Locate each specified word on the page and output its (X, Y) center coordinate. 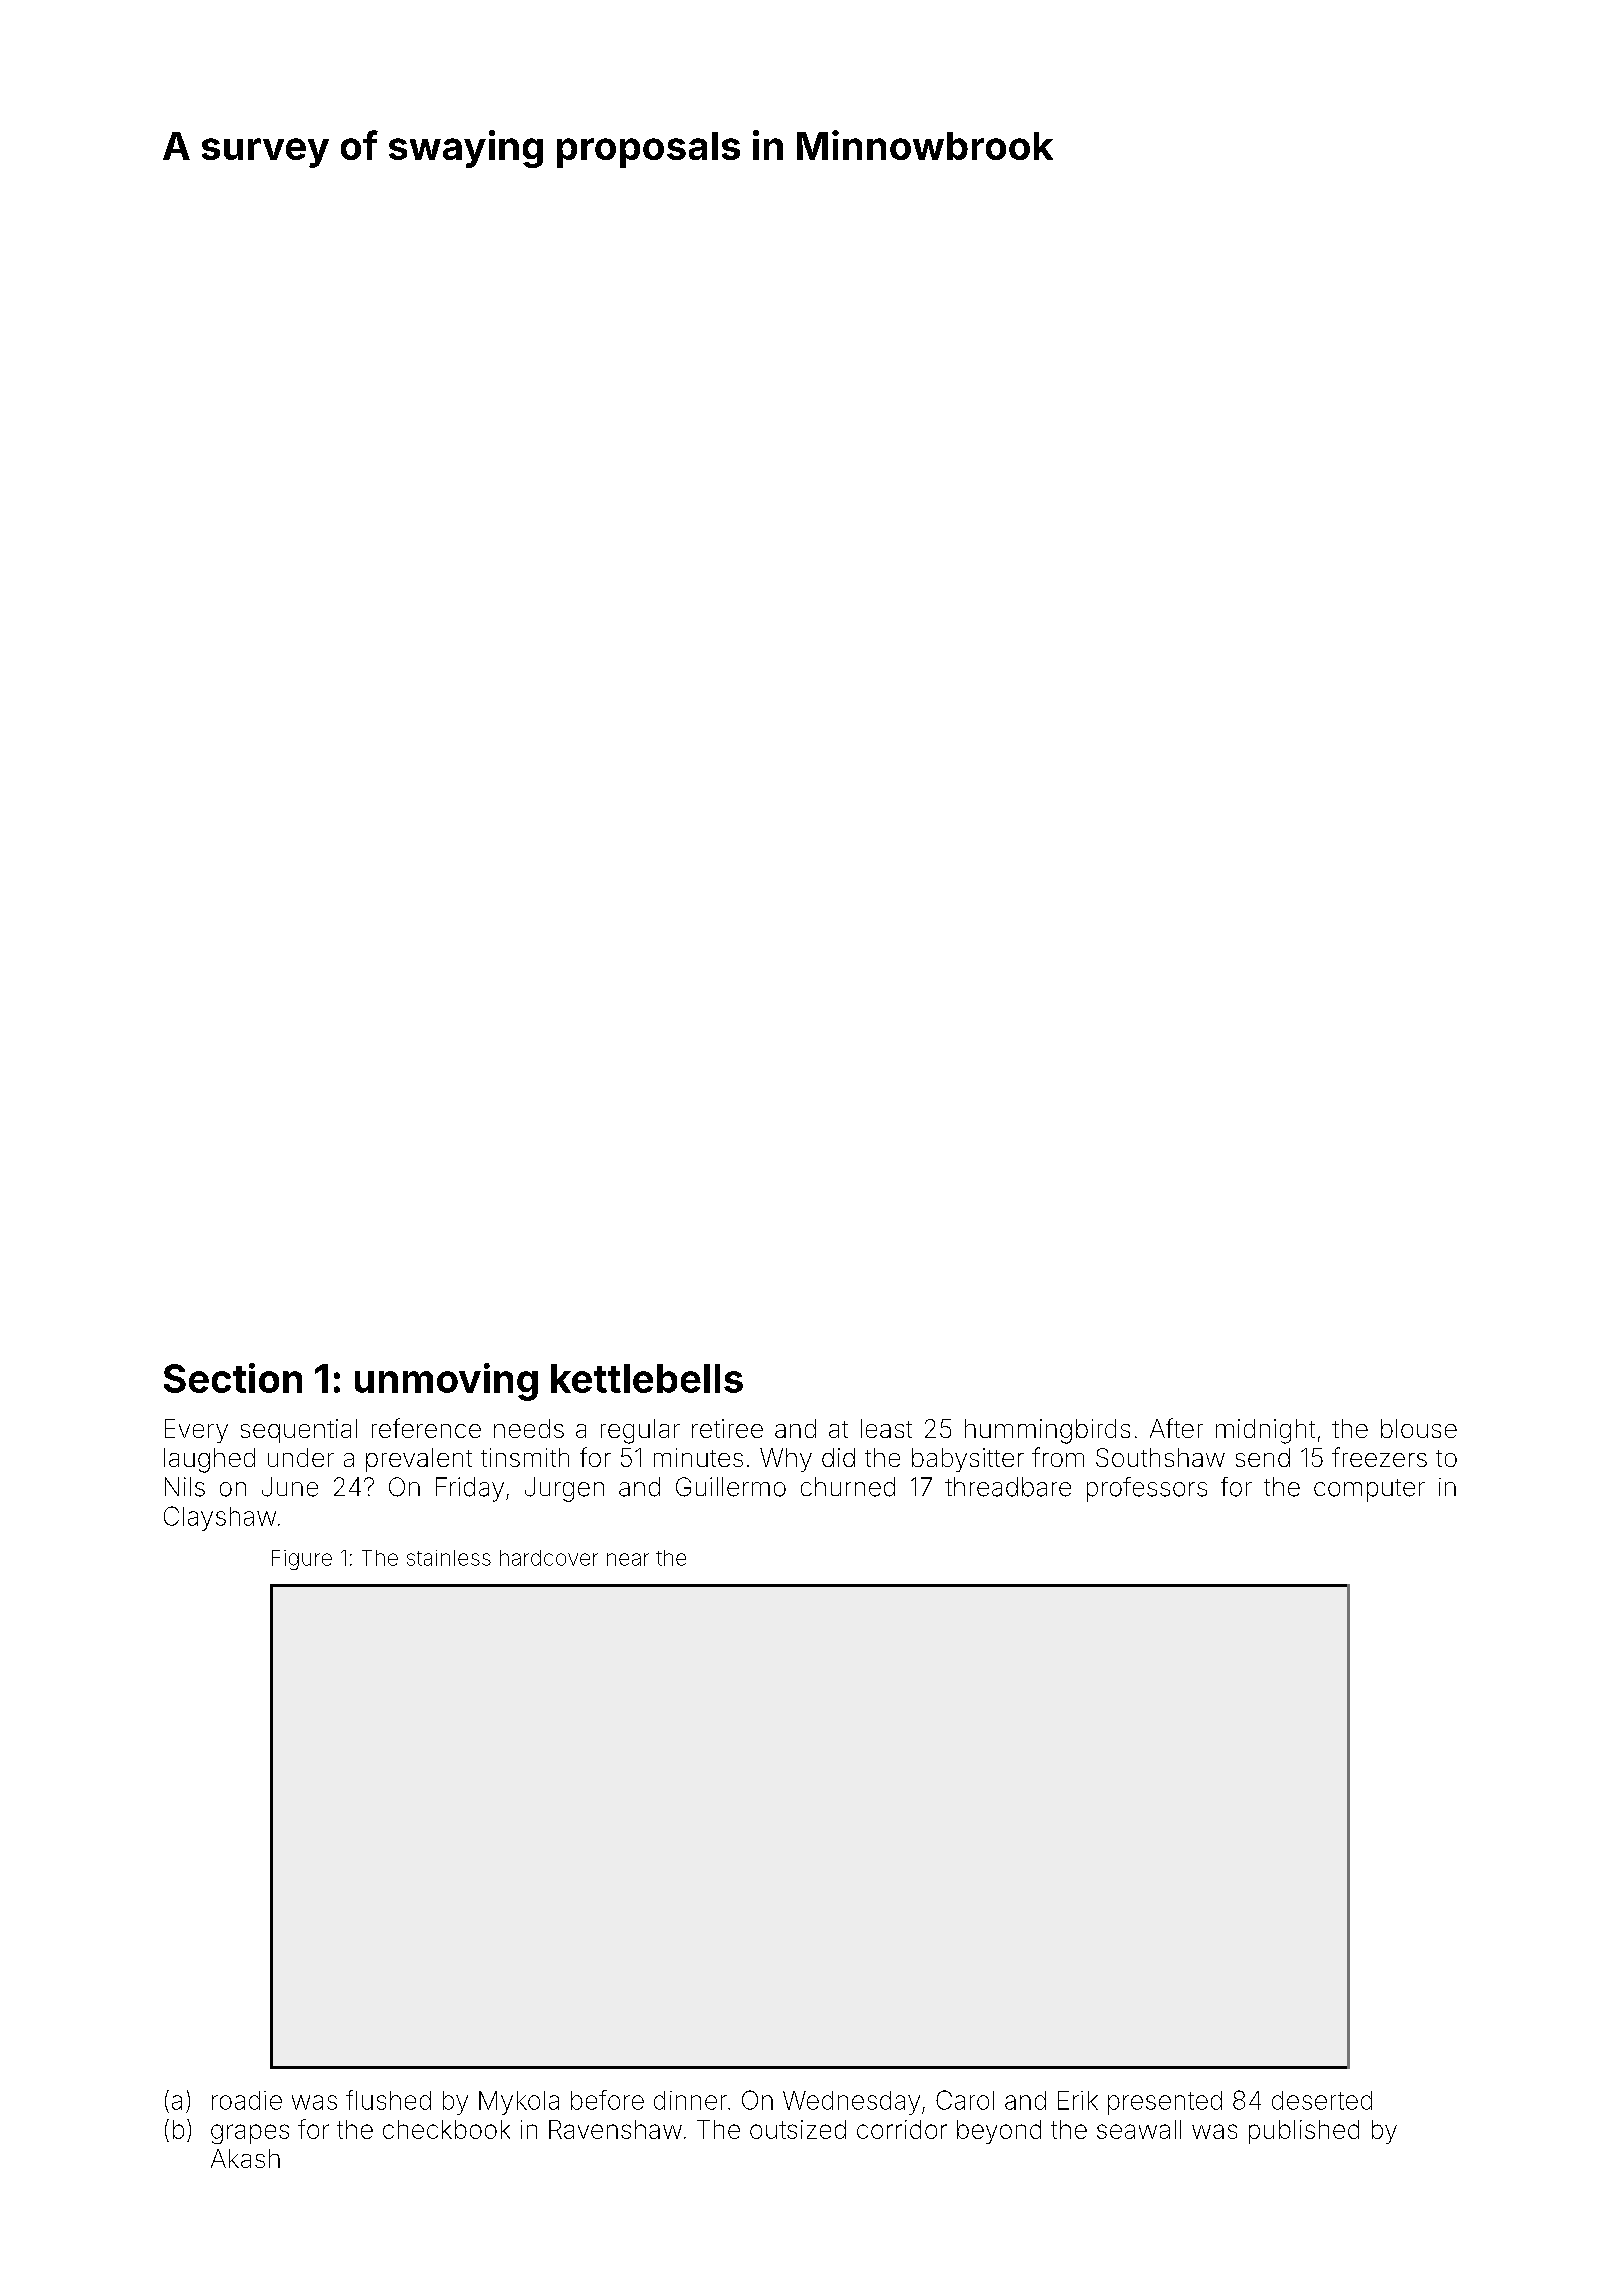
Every (196, 1431)
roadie (247, 2100)
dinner (690, 2100)
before (607, 2100)
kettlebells (647, 1378)
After (1176, 1428)
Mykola (519, 2103)
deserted (1322, 2100)
